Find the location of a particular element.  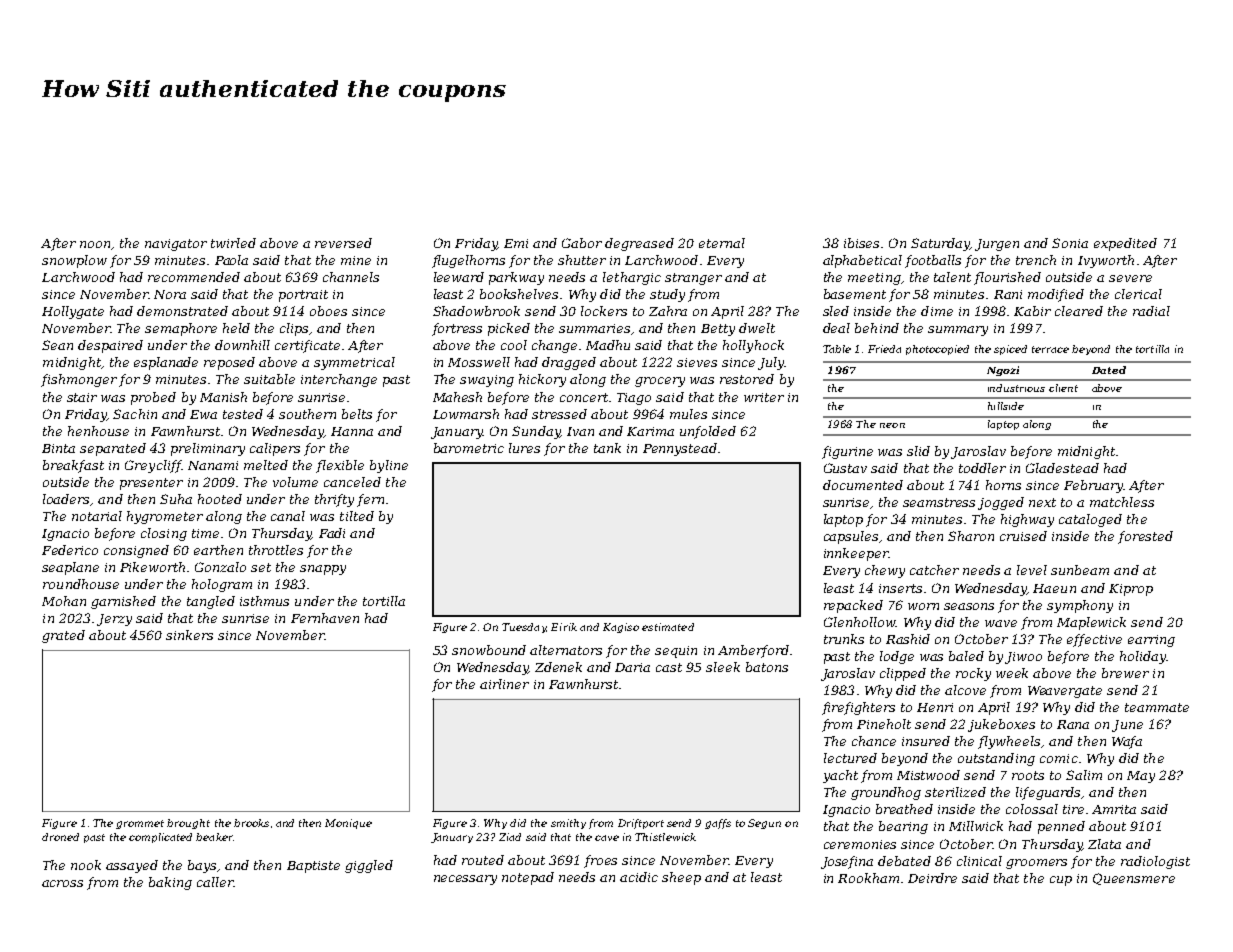

snappy is located at coordinates (323, 570).
